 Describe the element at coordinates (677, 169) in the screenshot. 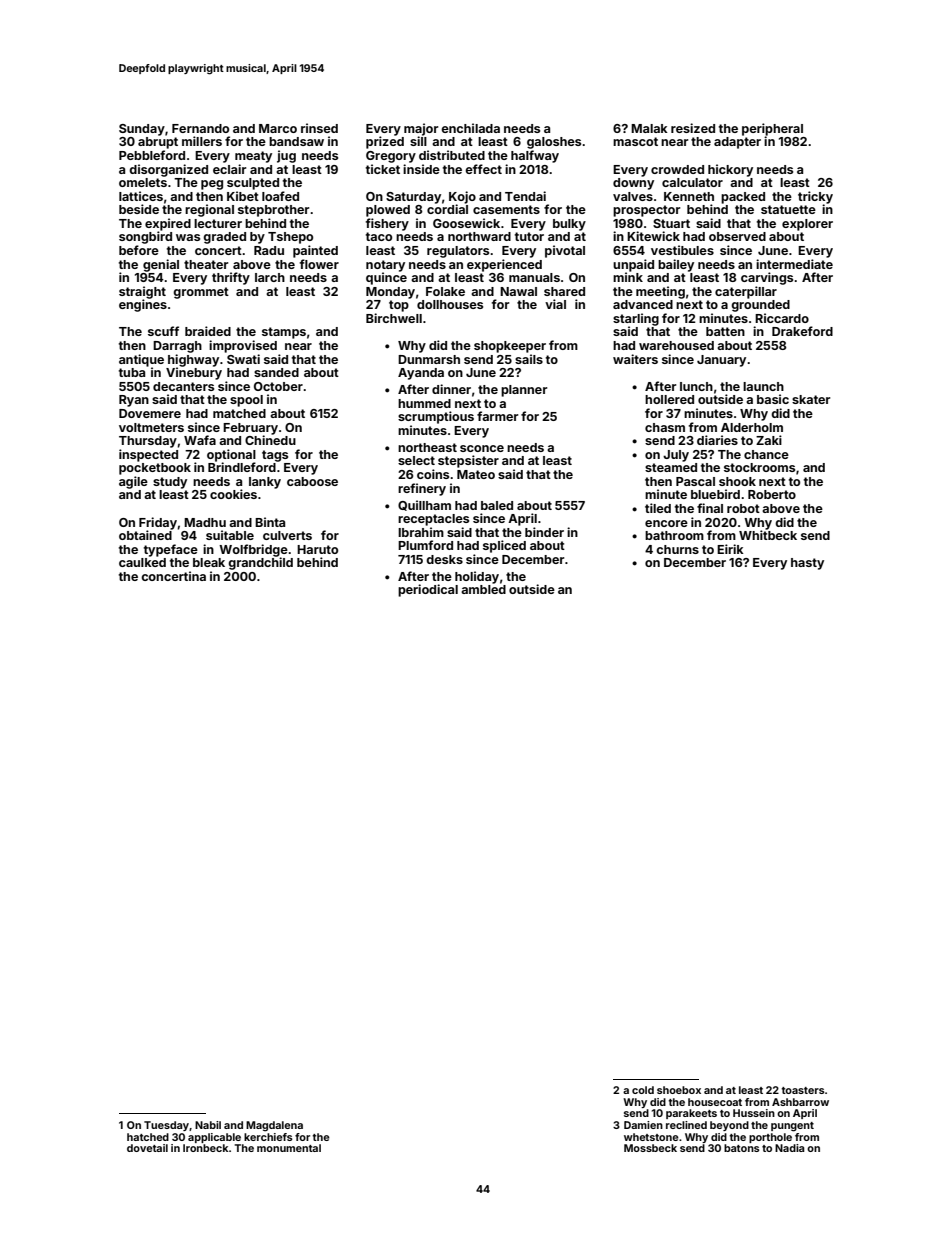

I see `crowded` at that location.
